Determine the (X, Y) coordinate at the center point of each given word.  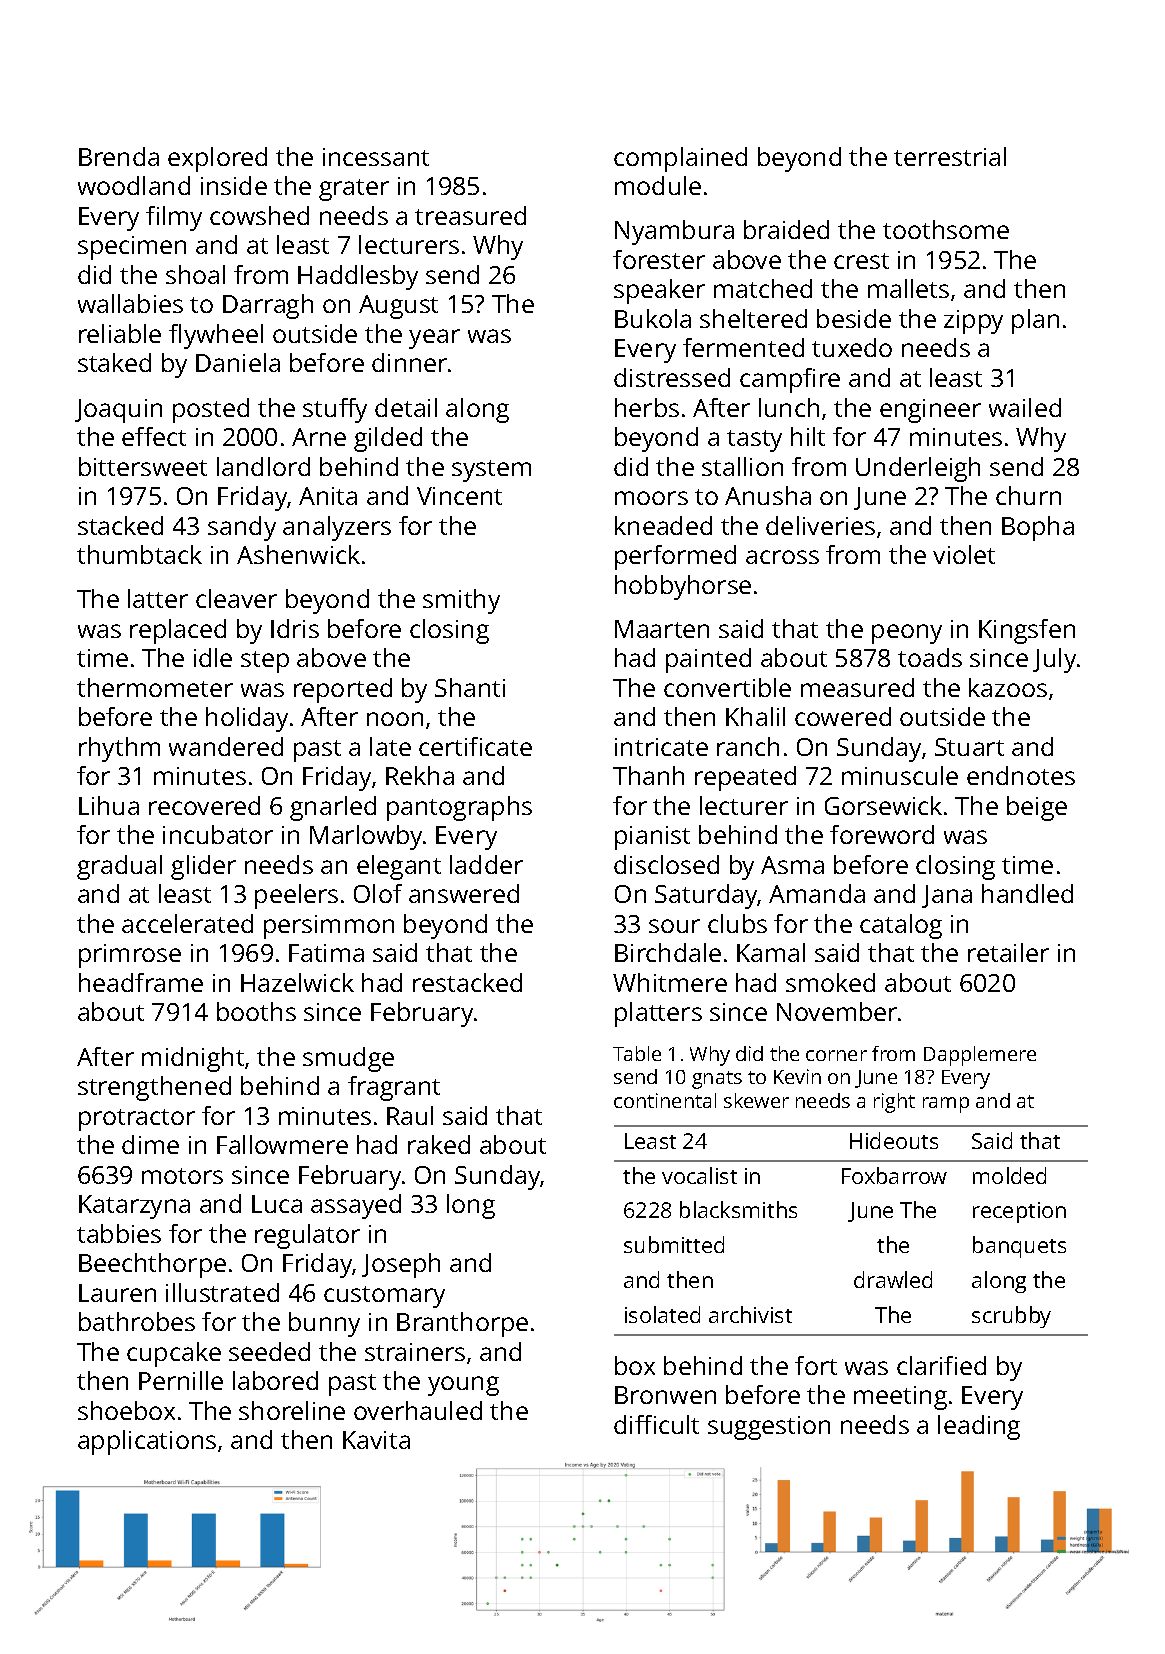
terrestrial (950, 156)
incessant (376, 157)
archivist (750, 1314)
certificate (475, 746)
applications (147, 1442)
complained (680, 159)
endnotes (1021, 775)
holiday (247, 719)
